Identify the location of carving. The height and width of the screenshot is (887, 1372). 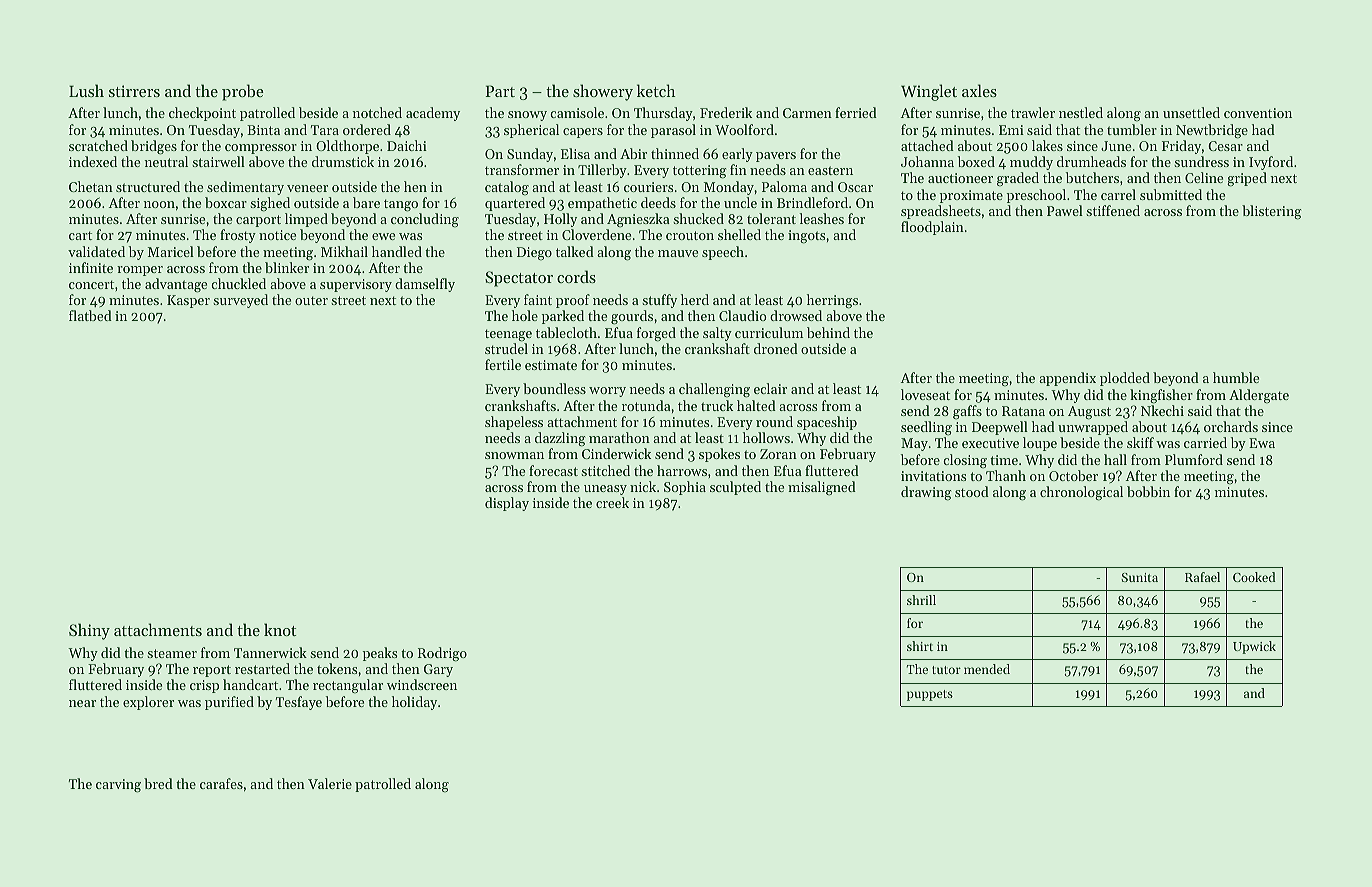
(118, 786).
